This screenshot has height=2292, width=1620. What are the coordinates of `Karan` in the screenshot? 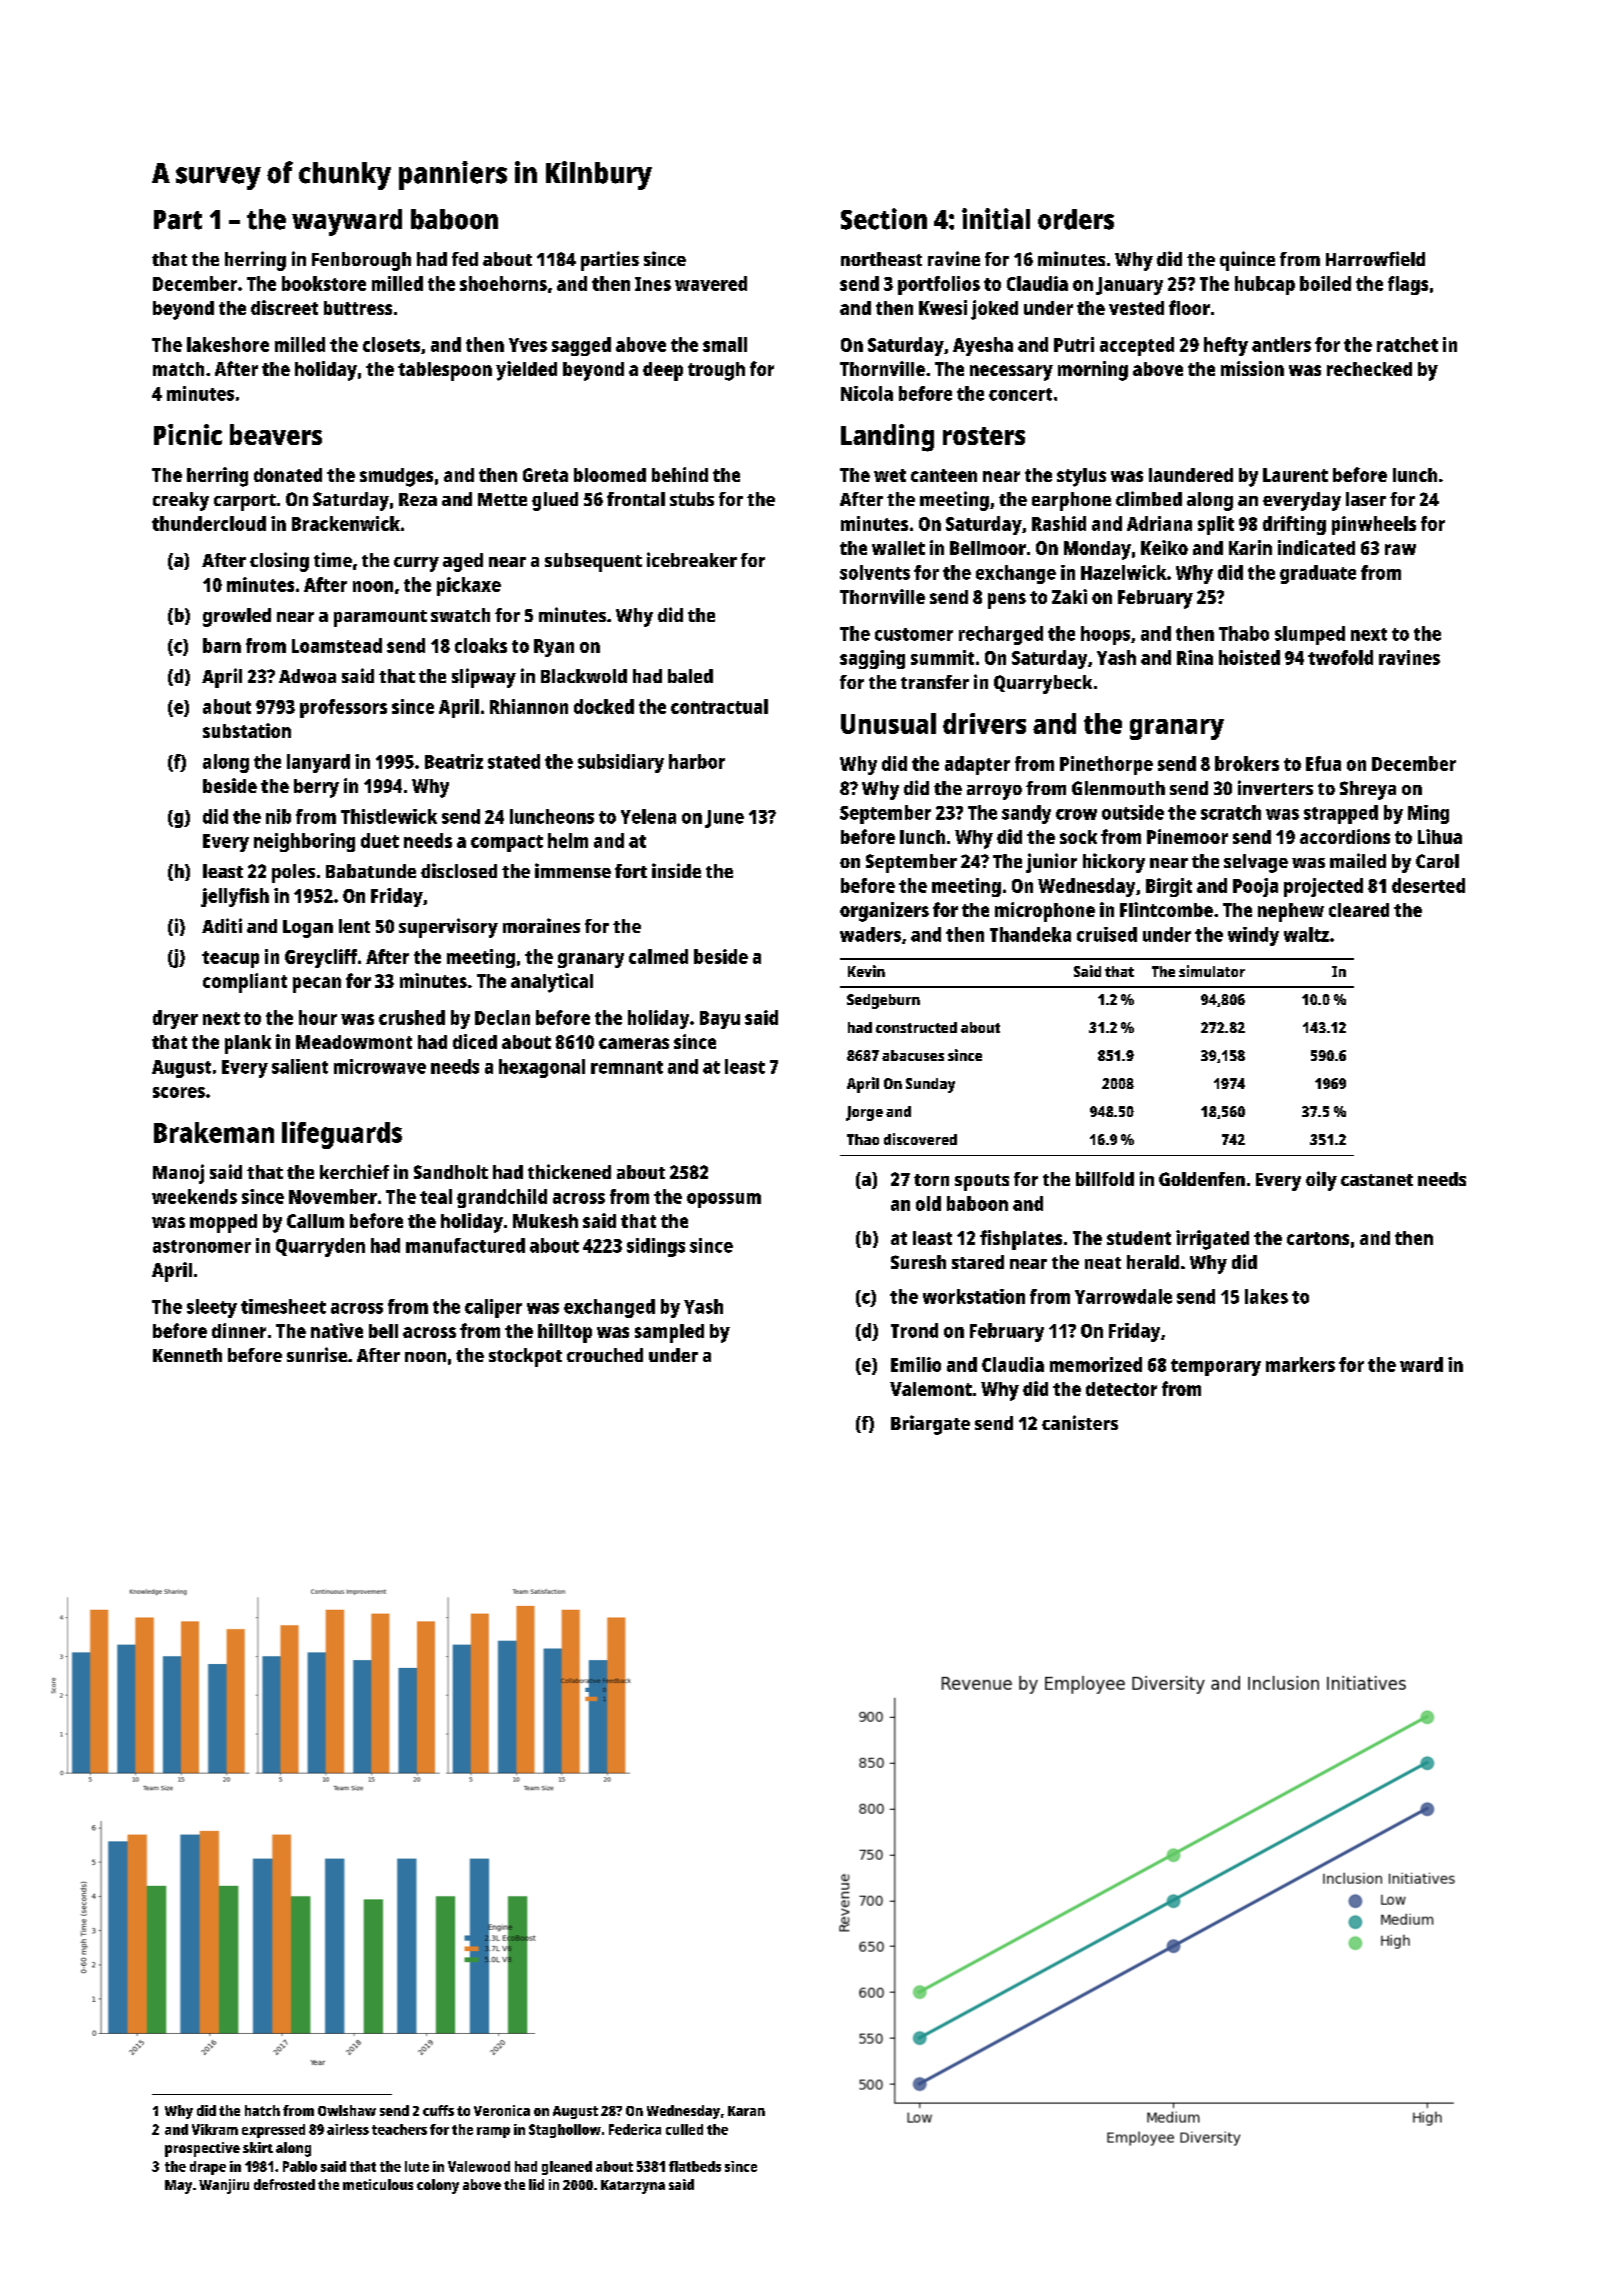 It's located at (746, 2111).
